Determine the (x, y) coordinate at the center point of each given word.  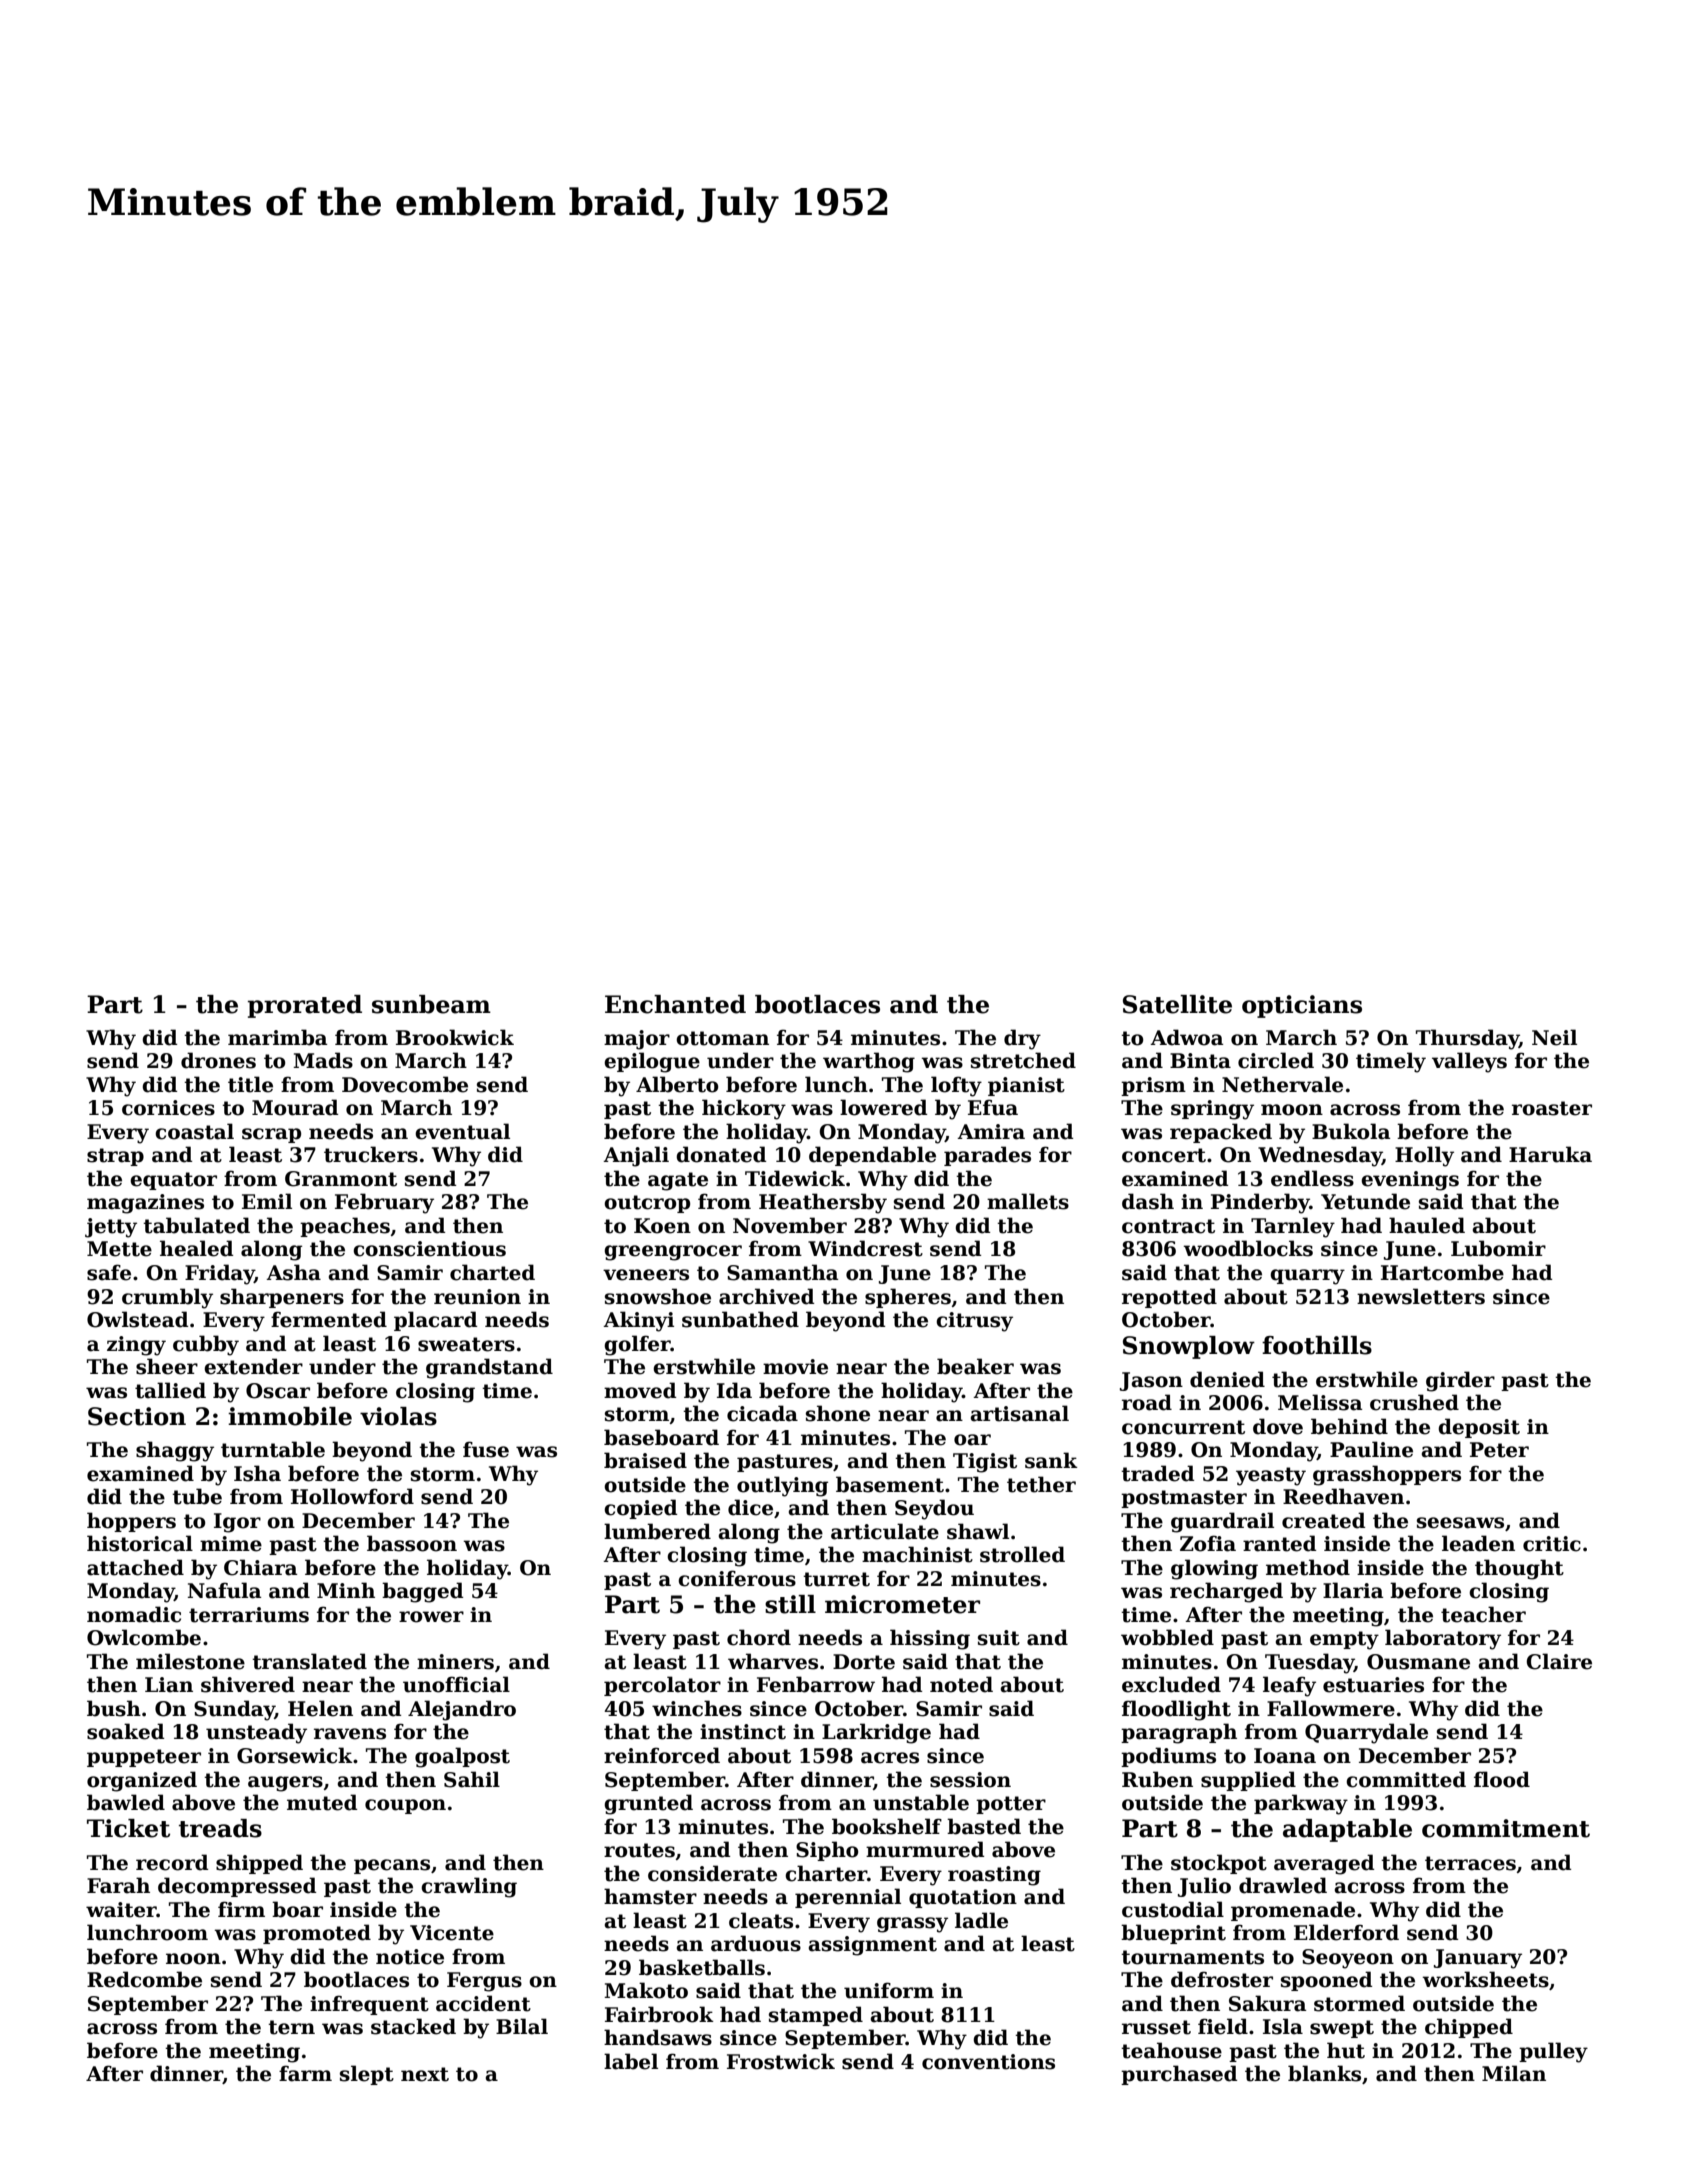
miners (455, 1662)
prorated (305, 1006)
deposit (1479, 1428)
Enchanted (675, 1004)
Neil (1554, 1037)
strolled (1022, 1554)
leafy (1289, 1686)
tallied (170, 1390)
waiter (121, 1910)
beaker (975, 1366)
